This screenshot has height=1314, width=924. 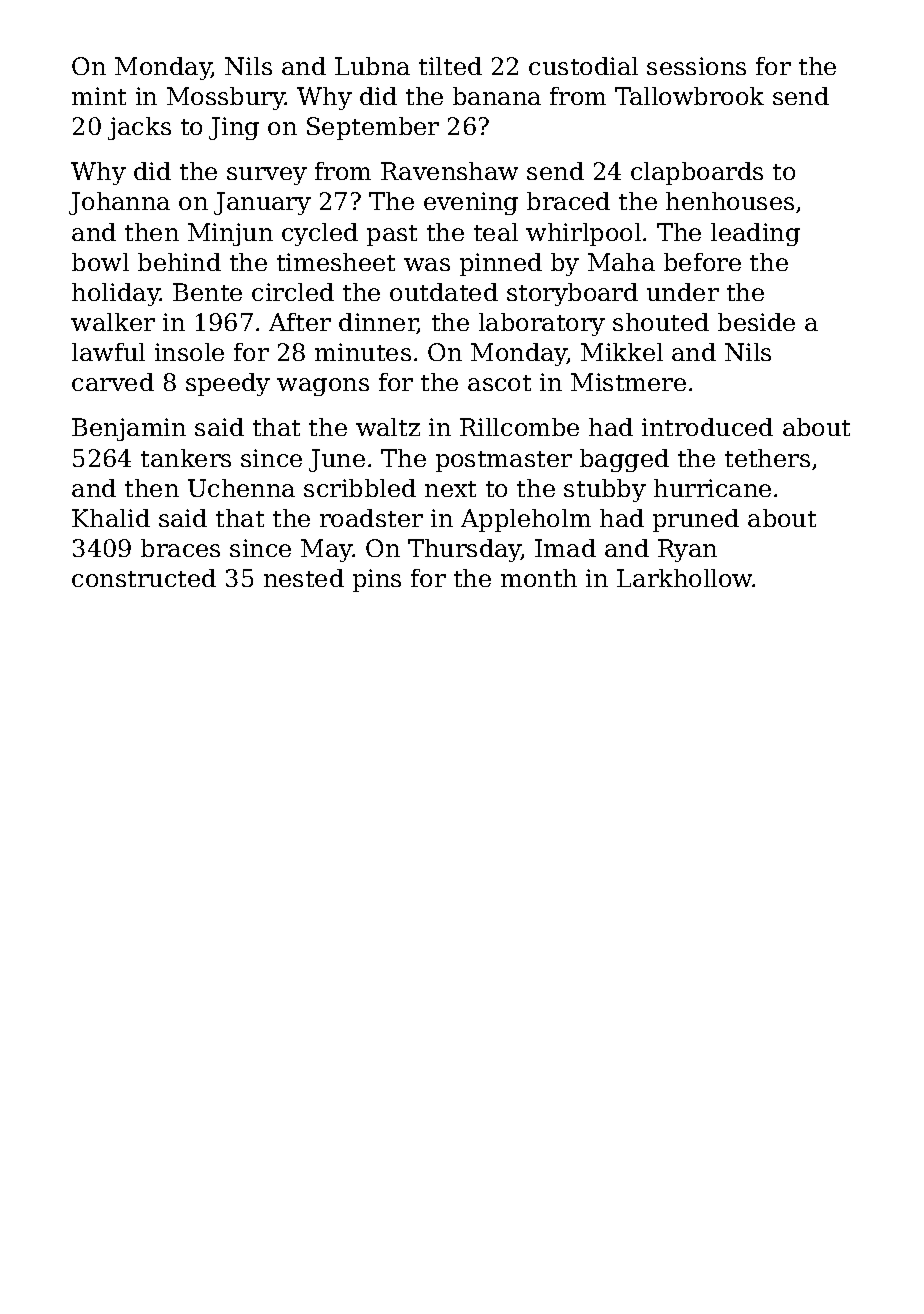 I want to click on carved, so click(x=113, y=382).
